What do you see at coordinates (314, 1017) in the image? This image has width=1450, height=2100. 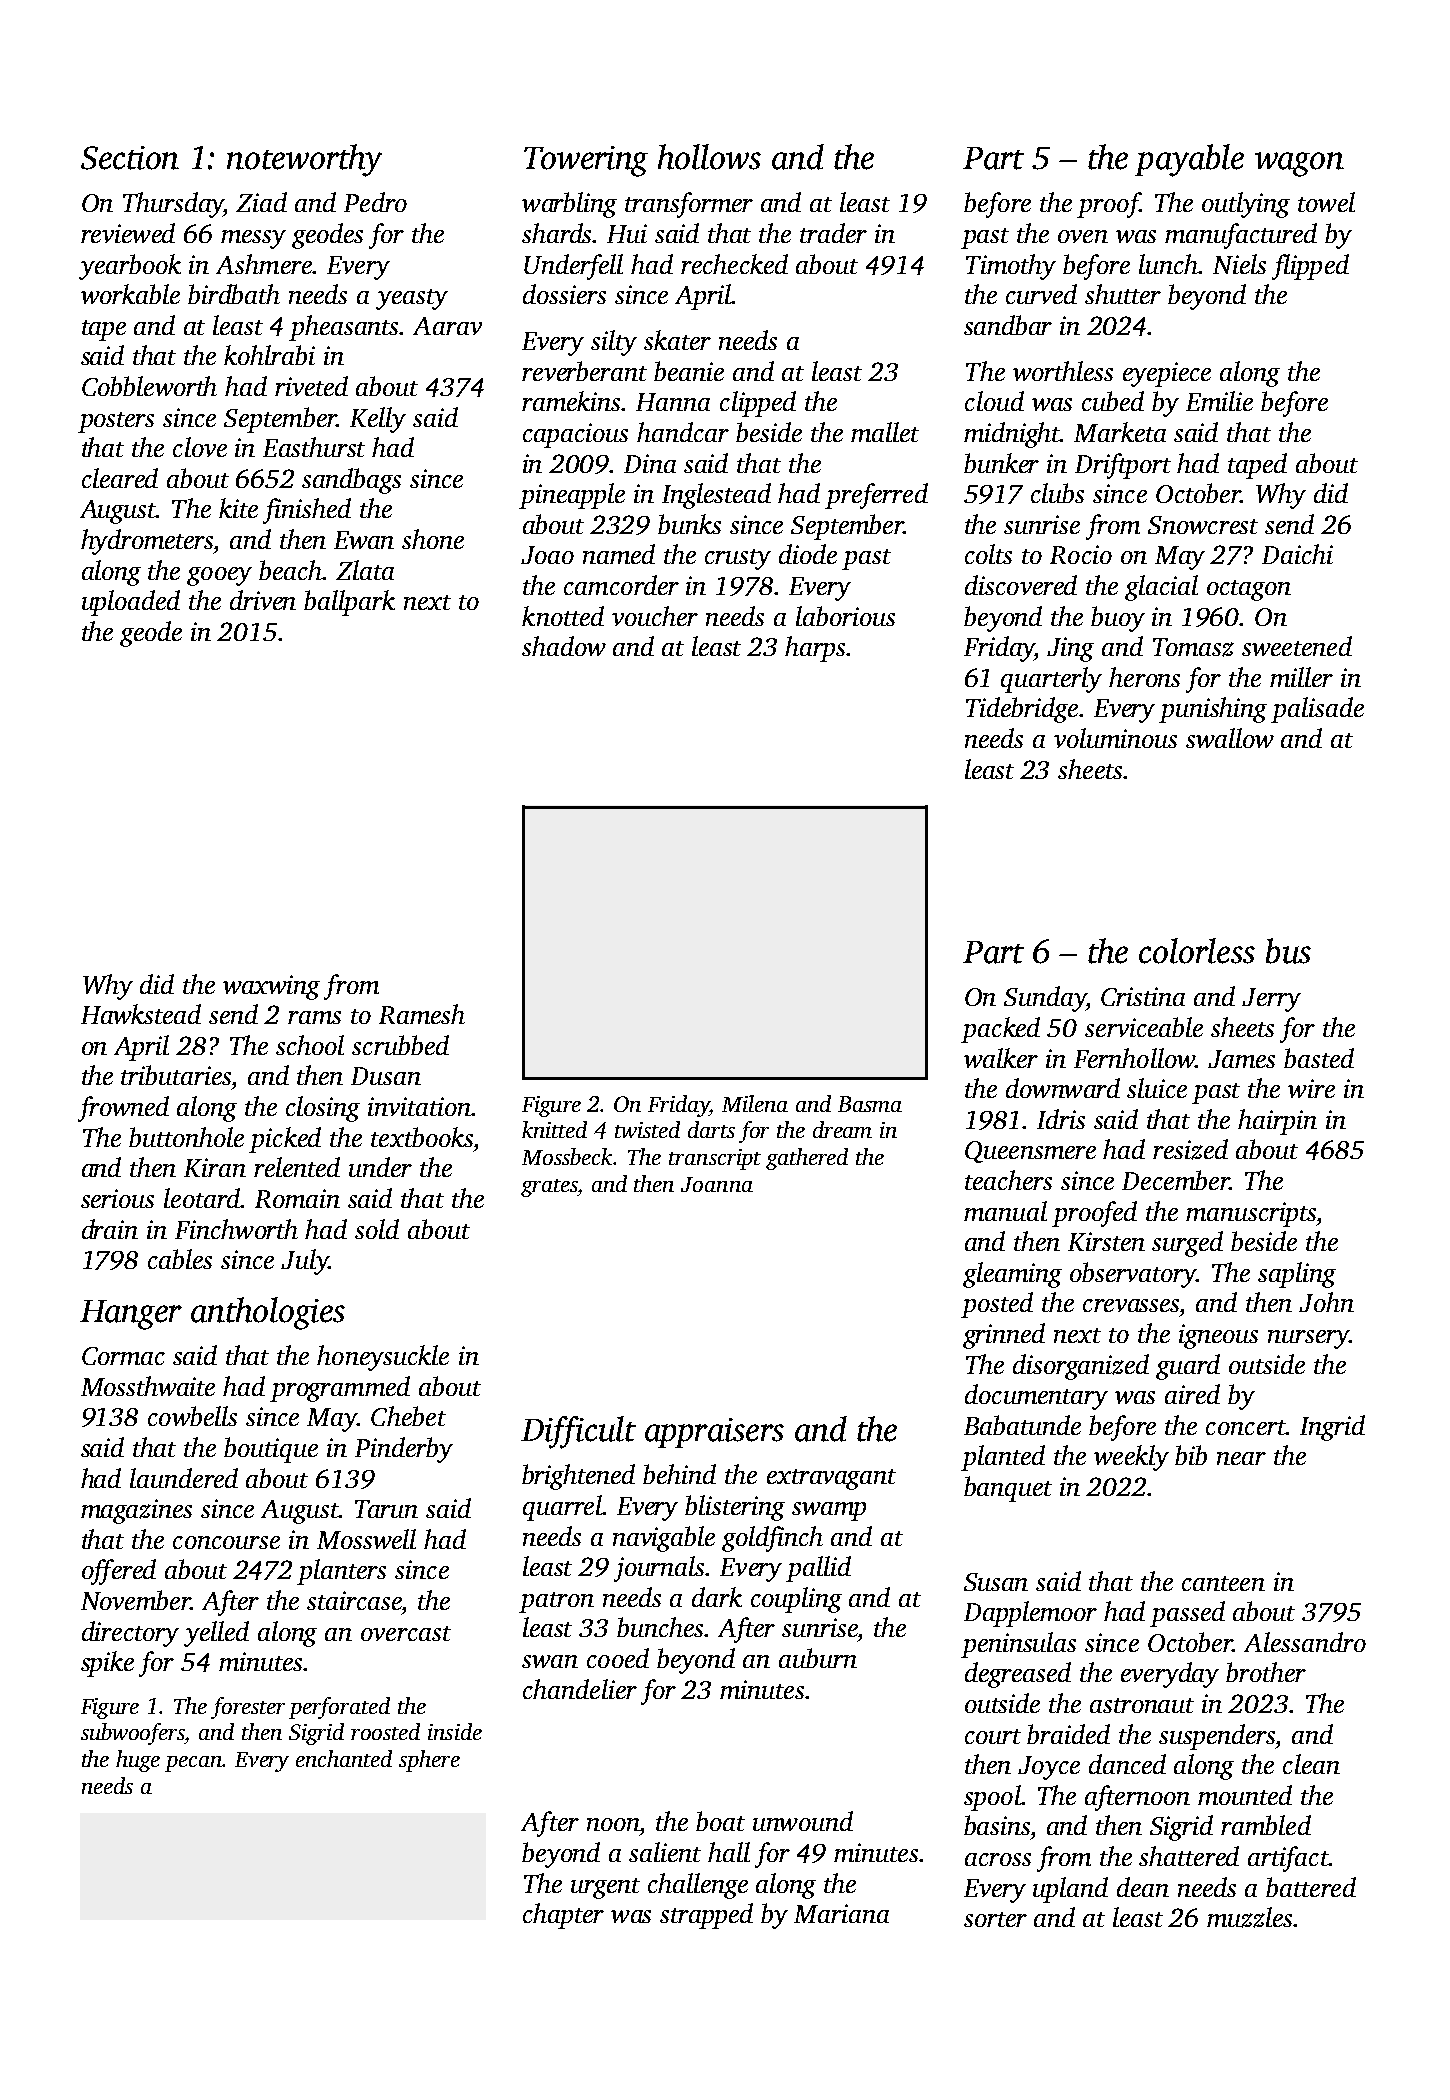 I see `rams` at bounding box center [314, 1017].
